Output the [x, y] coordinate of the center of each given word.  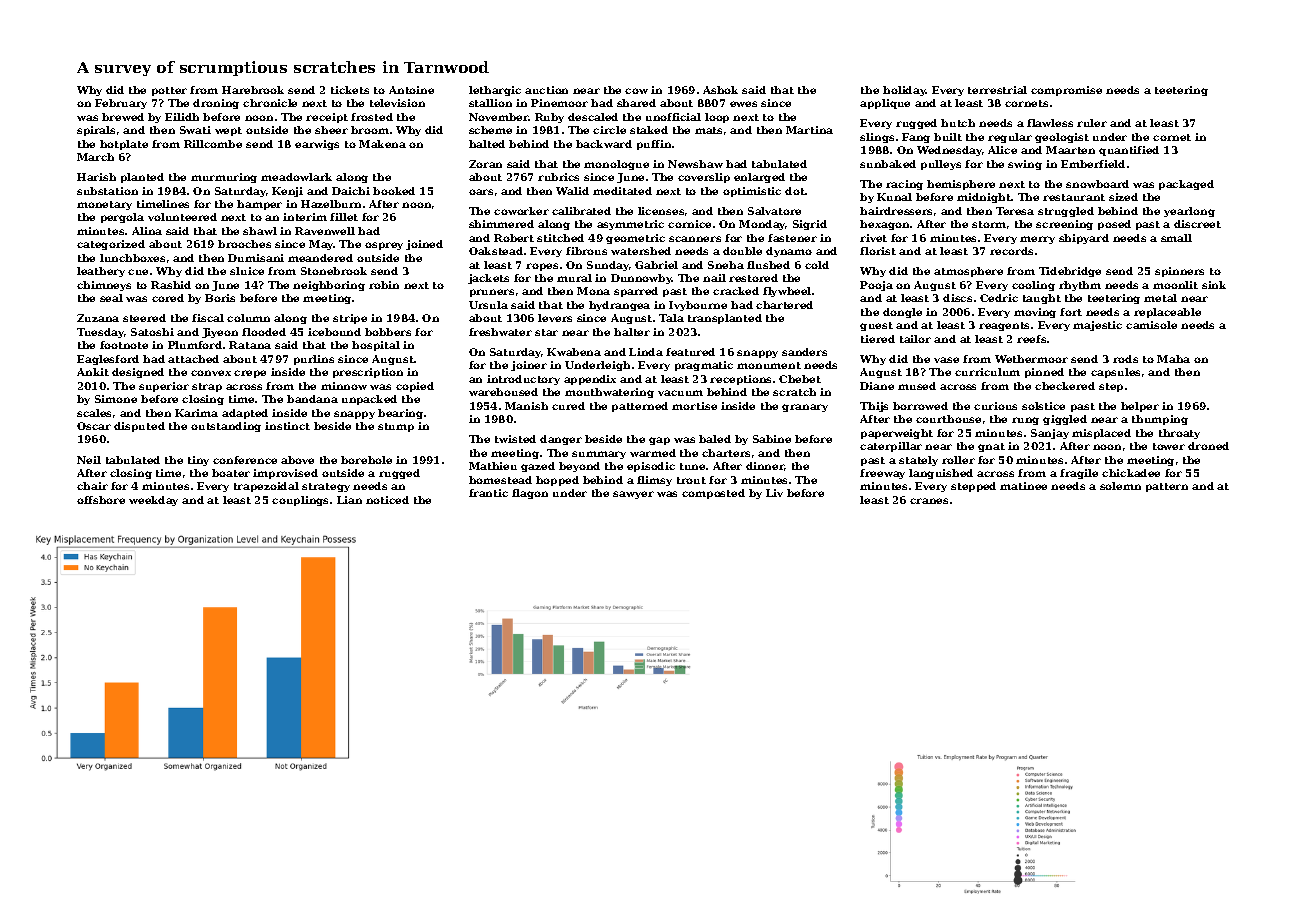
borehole [366, 460]
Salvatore [774, 211]
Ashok [720, 90]
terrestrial [997, 90]
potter [169, 91]
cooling [1033, 286]
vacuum [680, 393]
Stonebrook [334, 271]
